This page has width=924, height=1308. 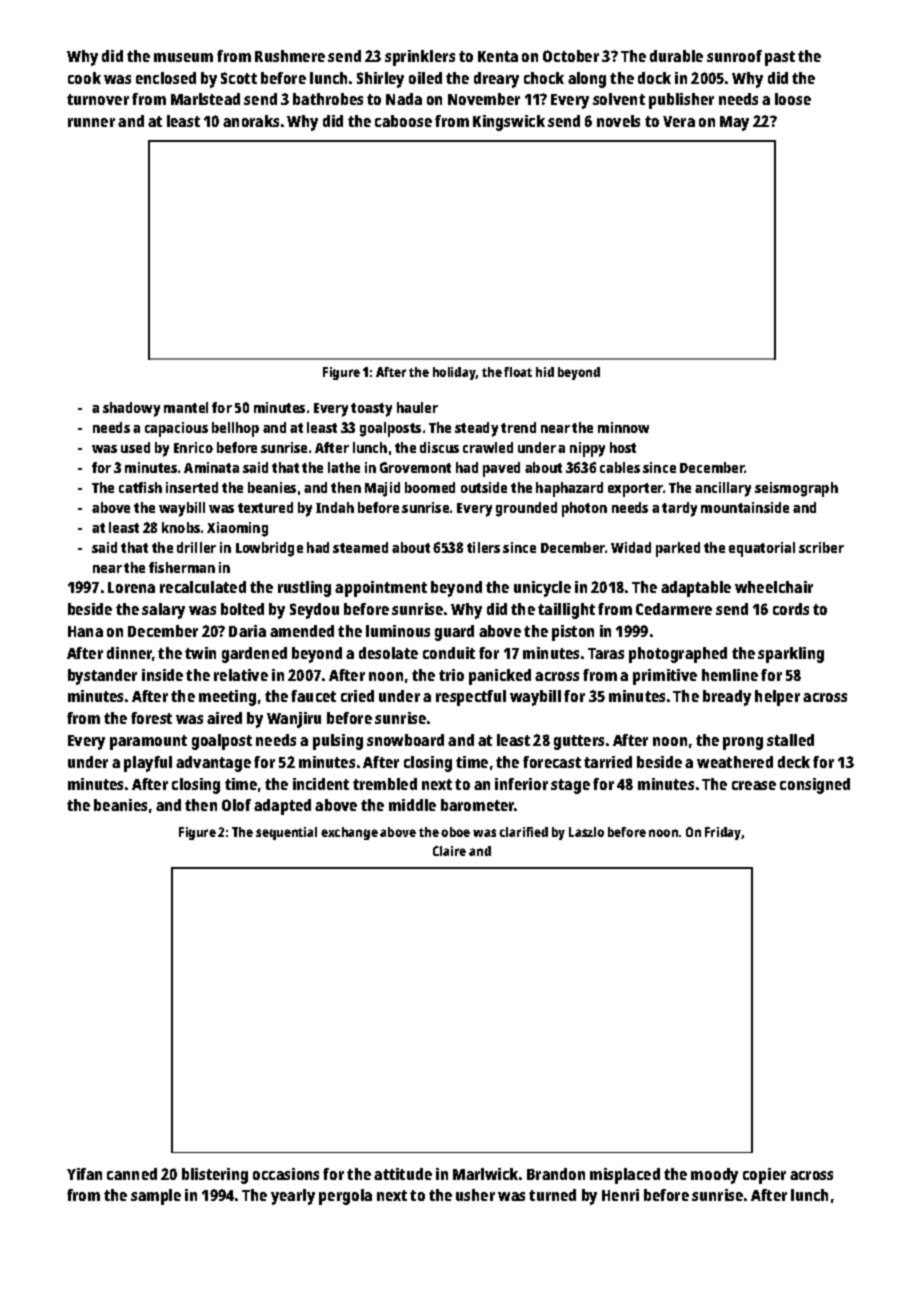 I want to click on playful, so click(x=148, y=764).
